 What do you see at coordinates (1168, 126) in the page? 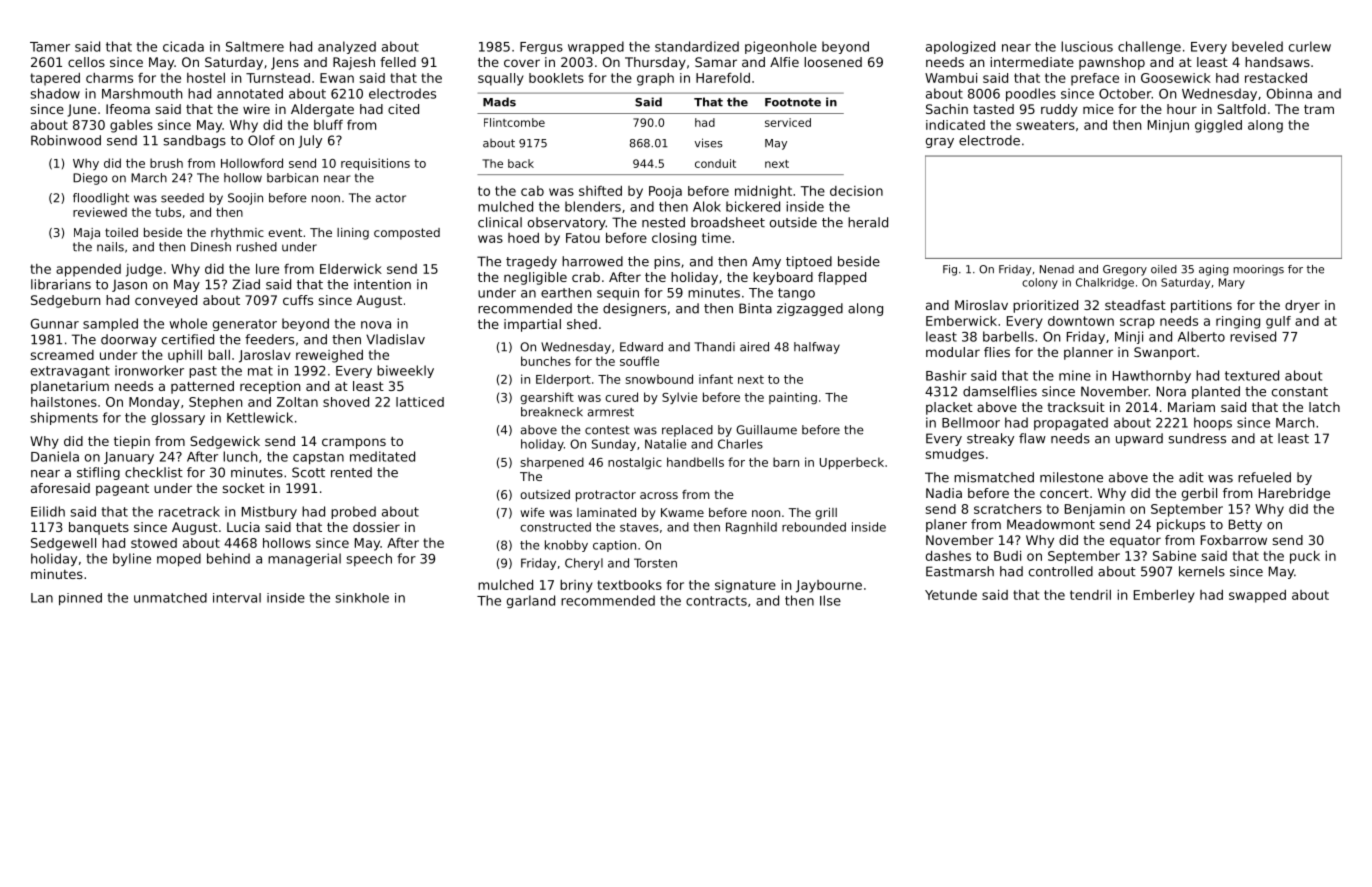
I see `Minjun` at bounding box center [1168, 126].
